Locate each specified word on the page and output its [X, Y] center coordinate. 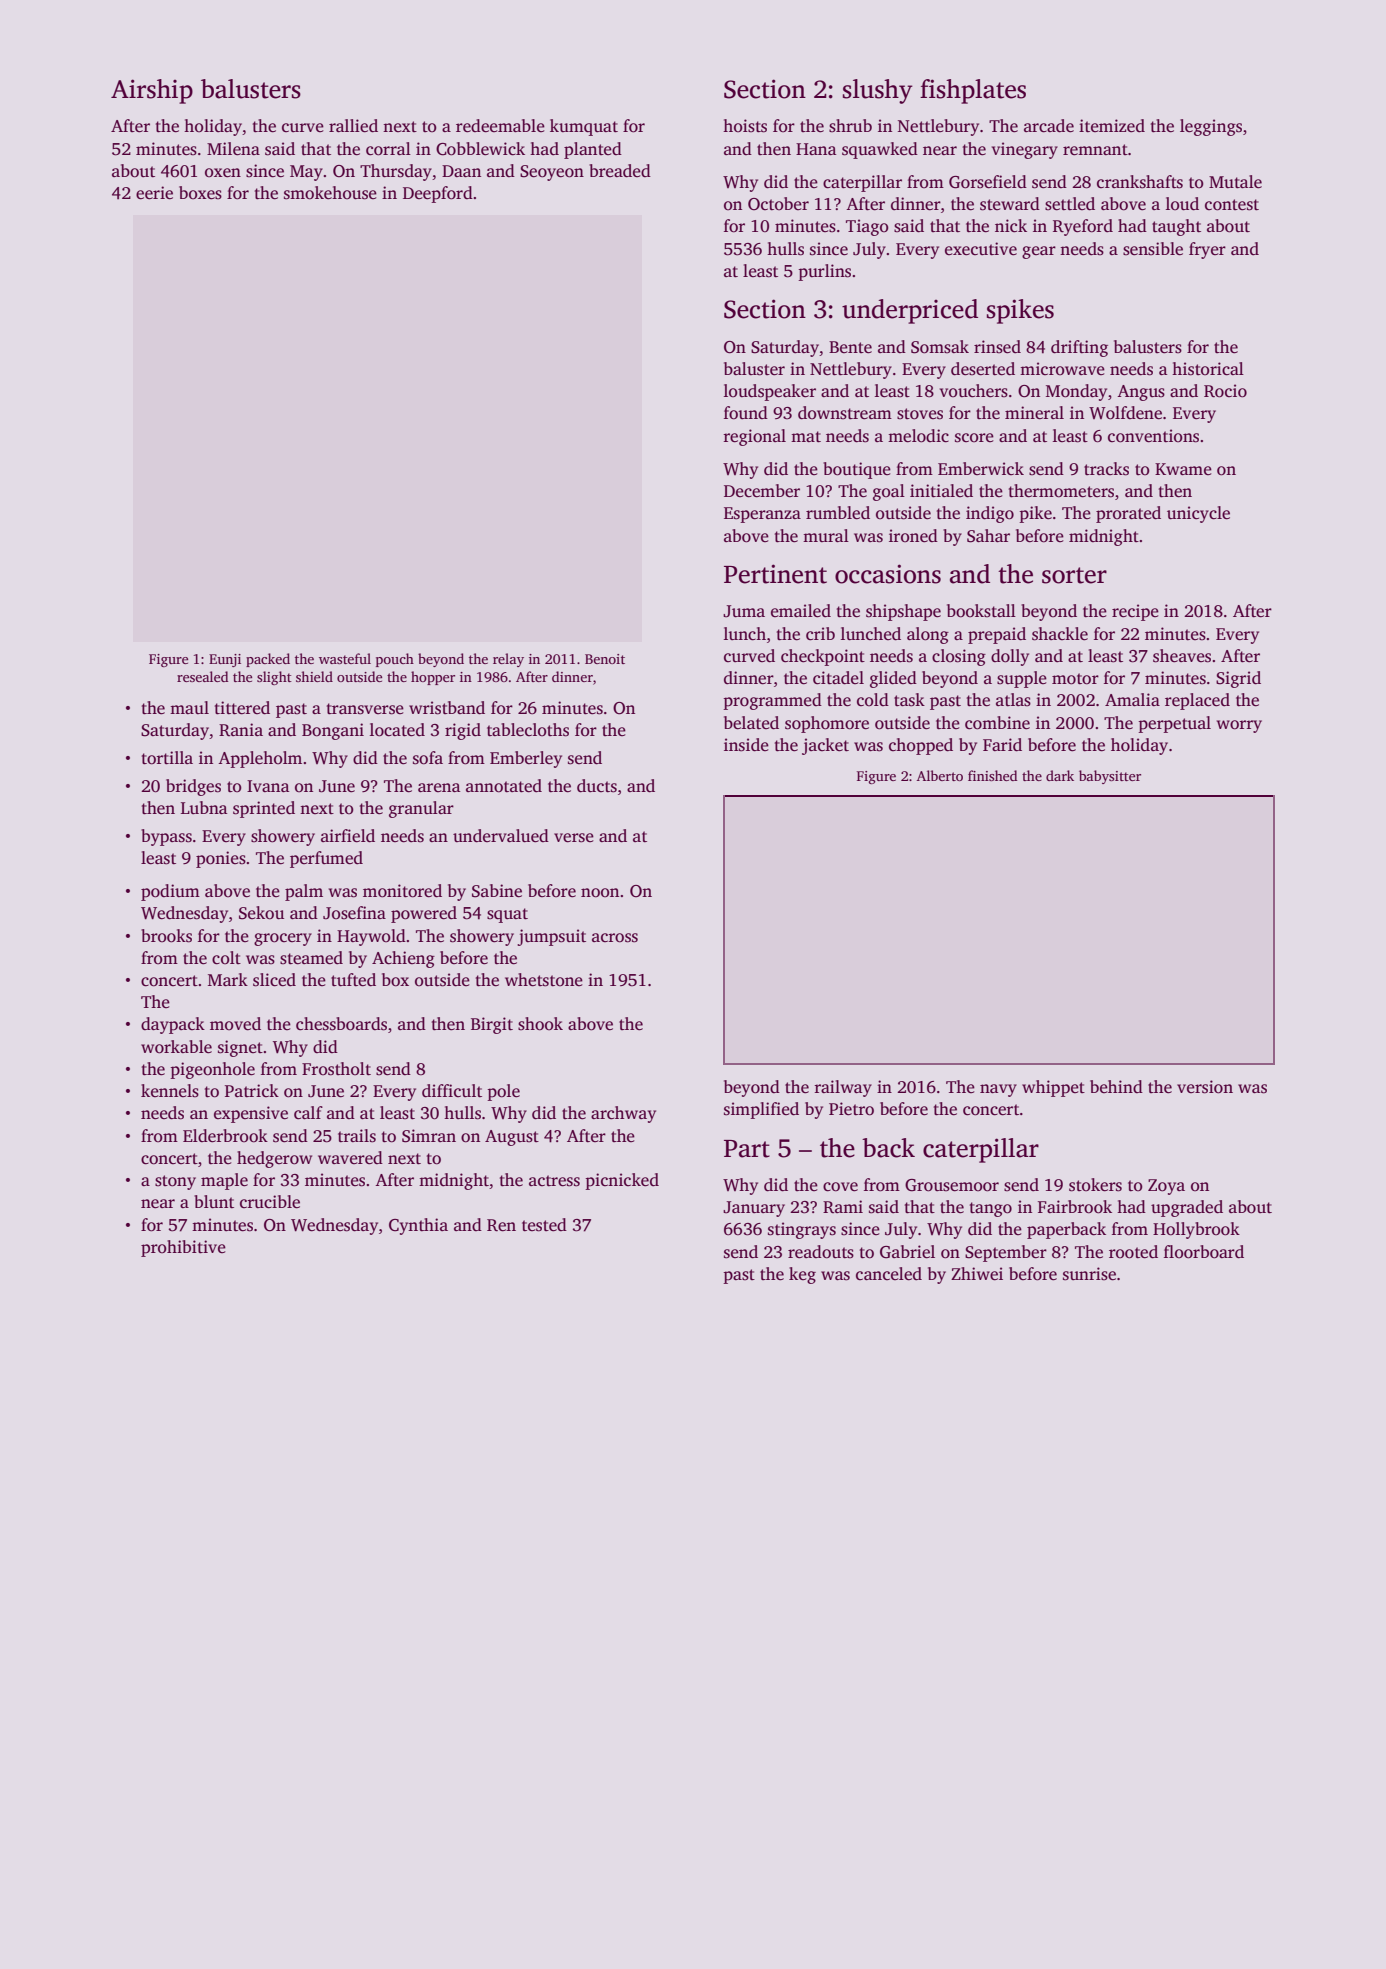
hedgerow [274, 1159]
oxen [223, 173]
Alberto [940, 775]
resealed [202, 676]
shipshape [903, 612]
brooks [166, 936]
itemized [1112, 126]
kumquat [584, 127]
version [1205, 1087]
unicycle [1198, 514]
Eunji [225, 660]
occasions [888, 574]
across [615, 938]
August [512, 1138]
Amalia [1132, 699]
